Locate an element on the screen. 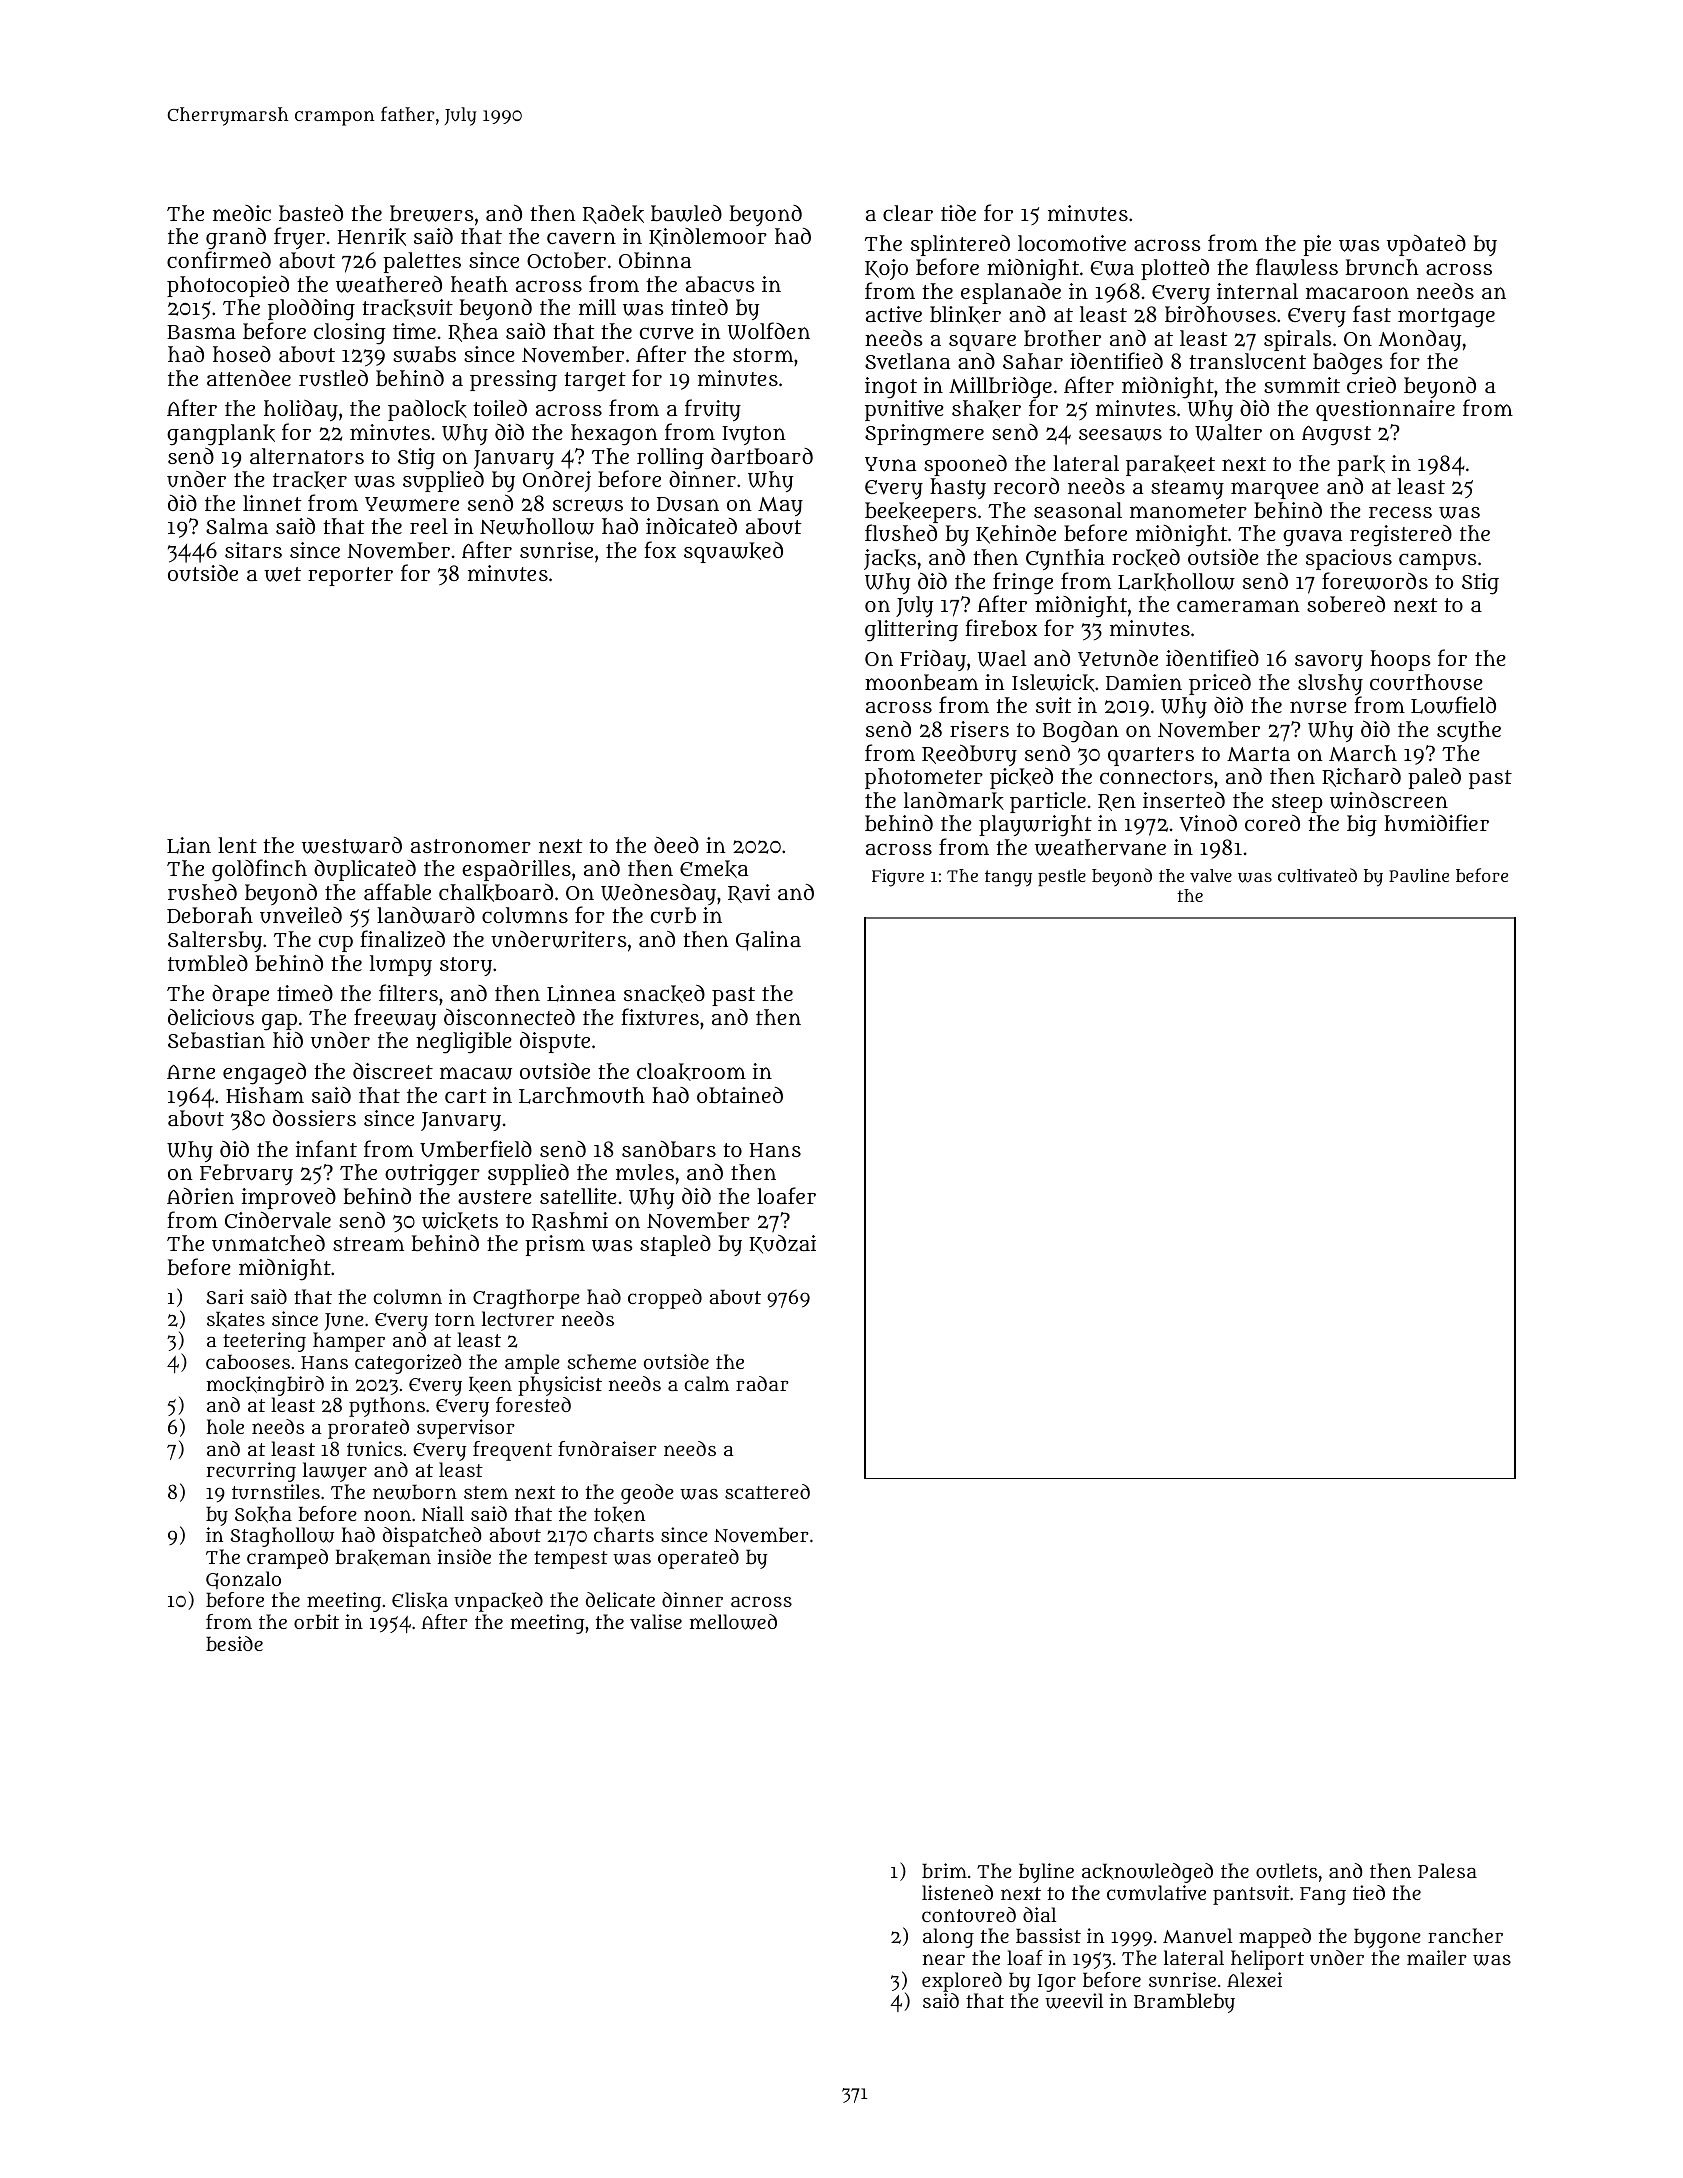  Radek is located at coordinates (613, 214).
